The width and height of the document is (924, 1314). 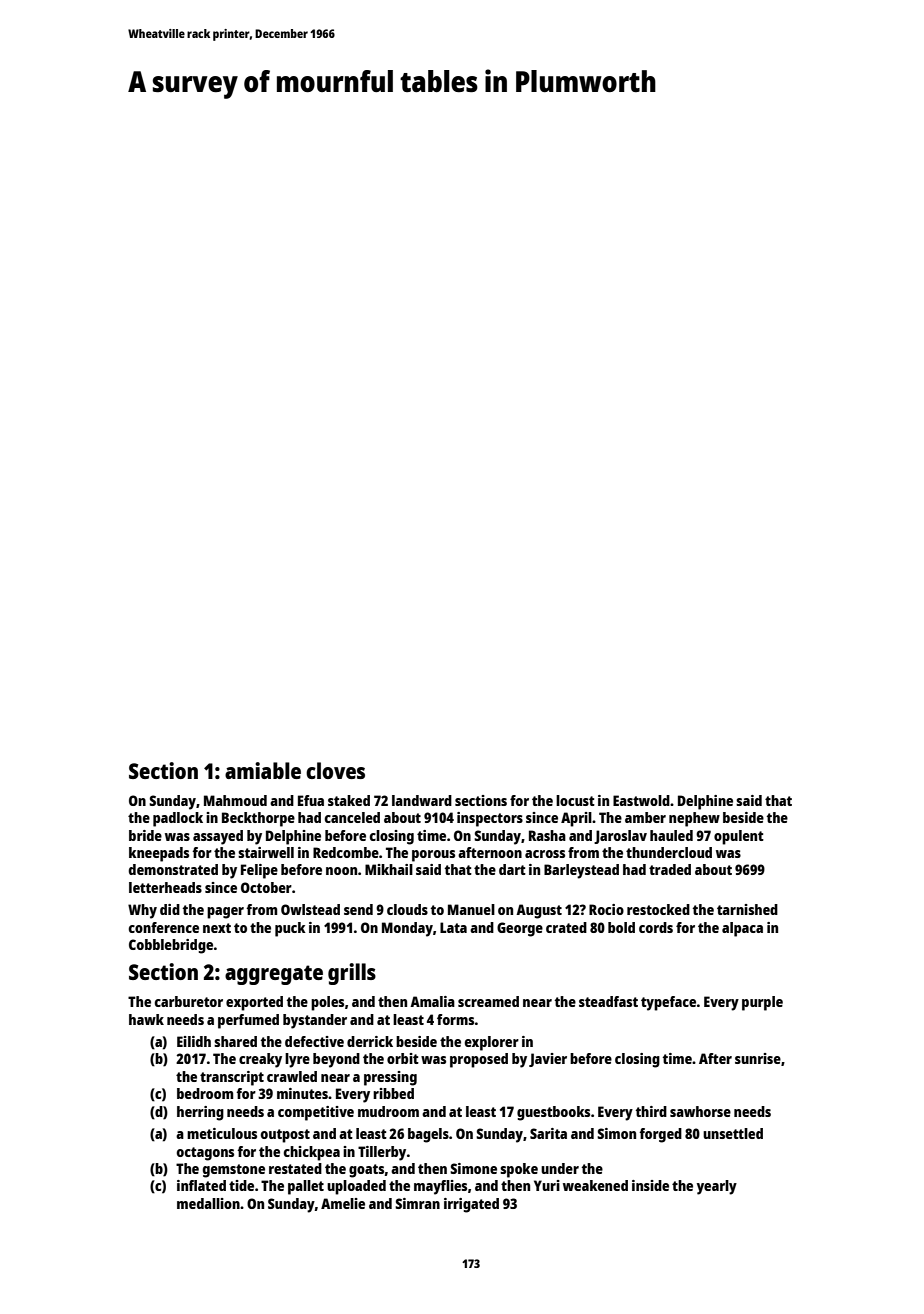 I want to click on restocked, so click(x=658, y=909).
